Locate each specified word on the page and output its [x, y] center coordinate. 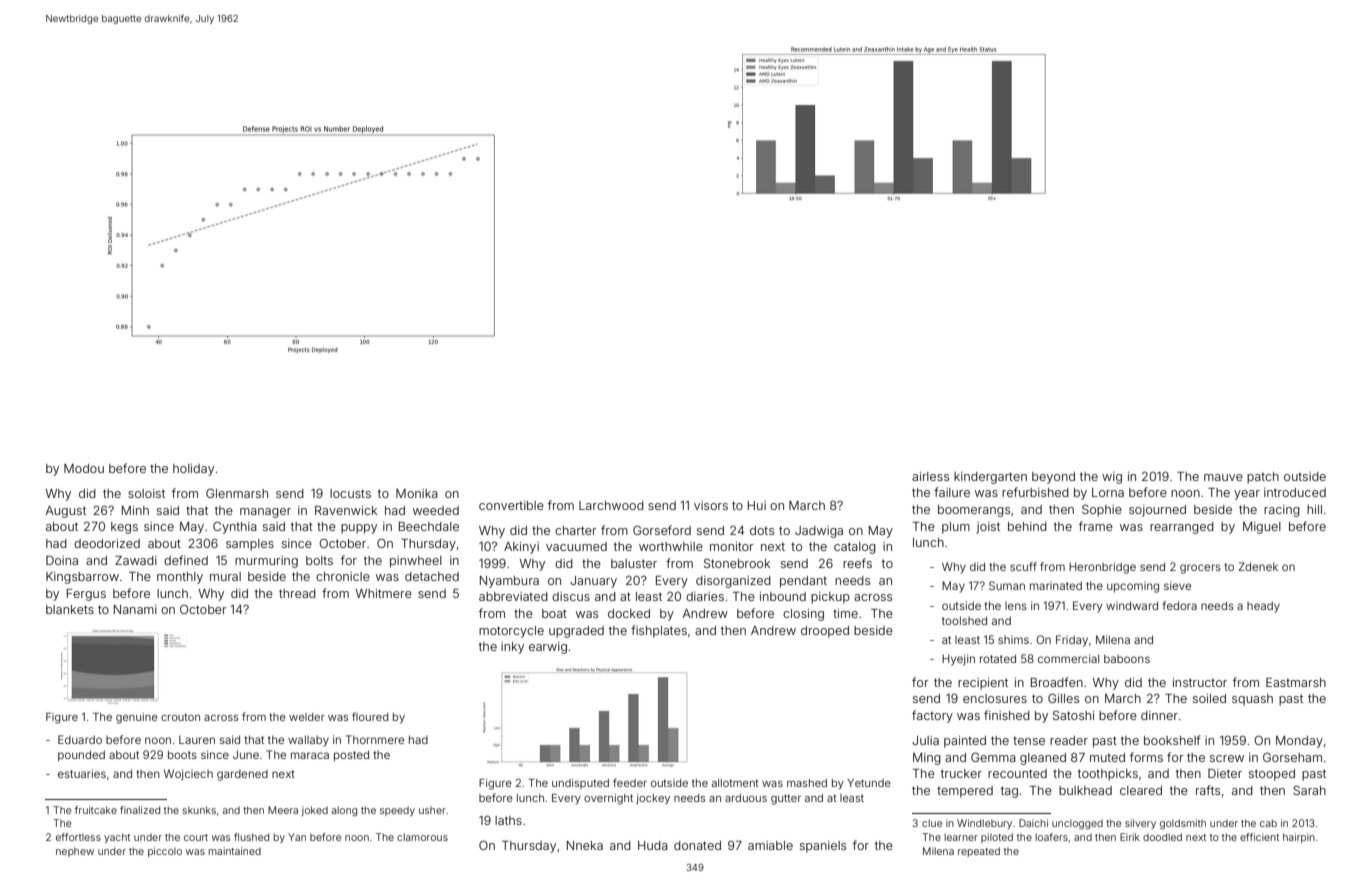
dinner [1159, 715]
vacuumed [576, 546]
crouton [180, 717]
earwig [548, 648]
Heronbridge [1102, 568]
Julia [925, 740]
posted [351, 755]
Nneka [585, 845]
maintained [235, 851]
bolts [319, 560]
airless [930, 476]
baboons [1127, 658]
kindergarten [990, 478]
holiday [193, 470]
